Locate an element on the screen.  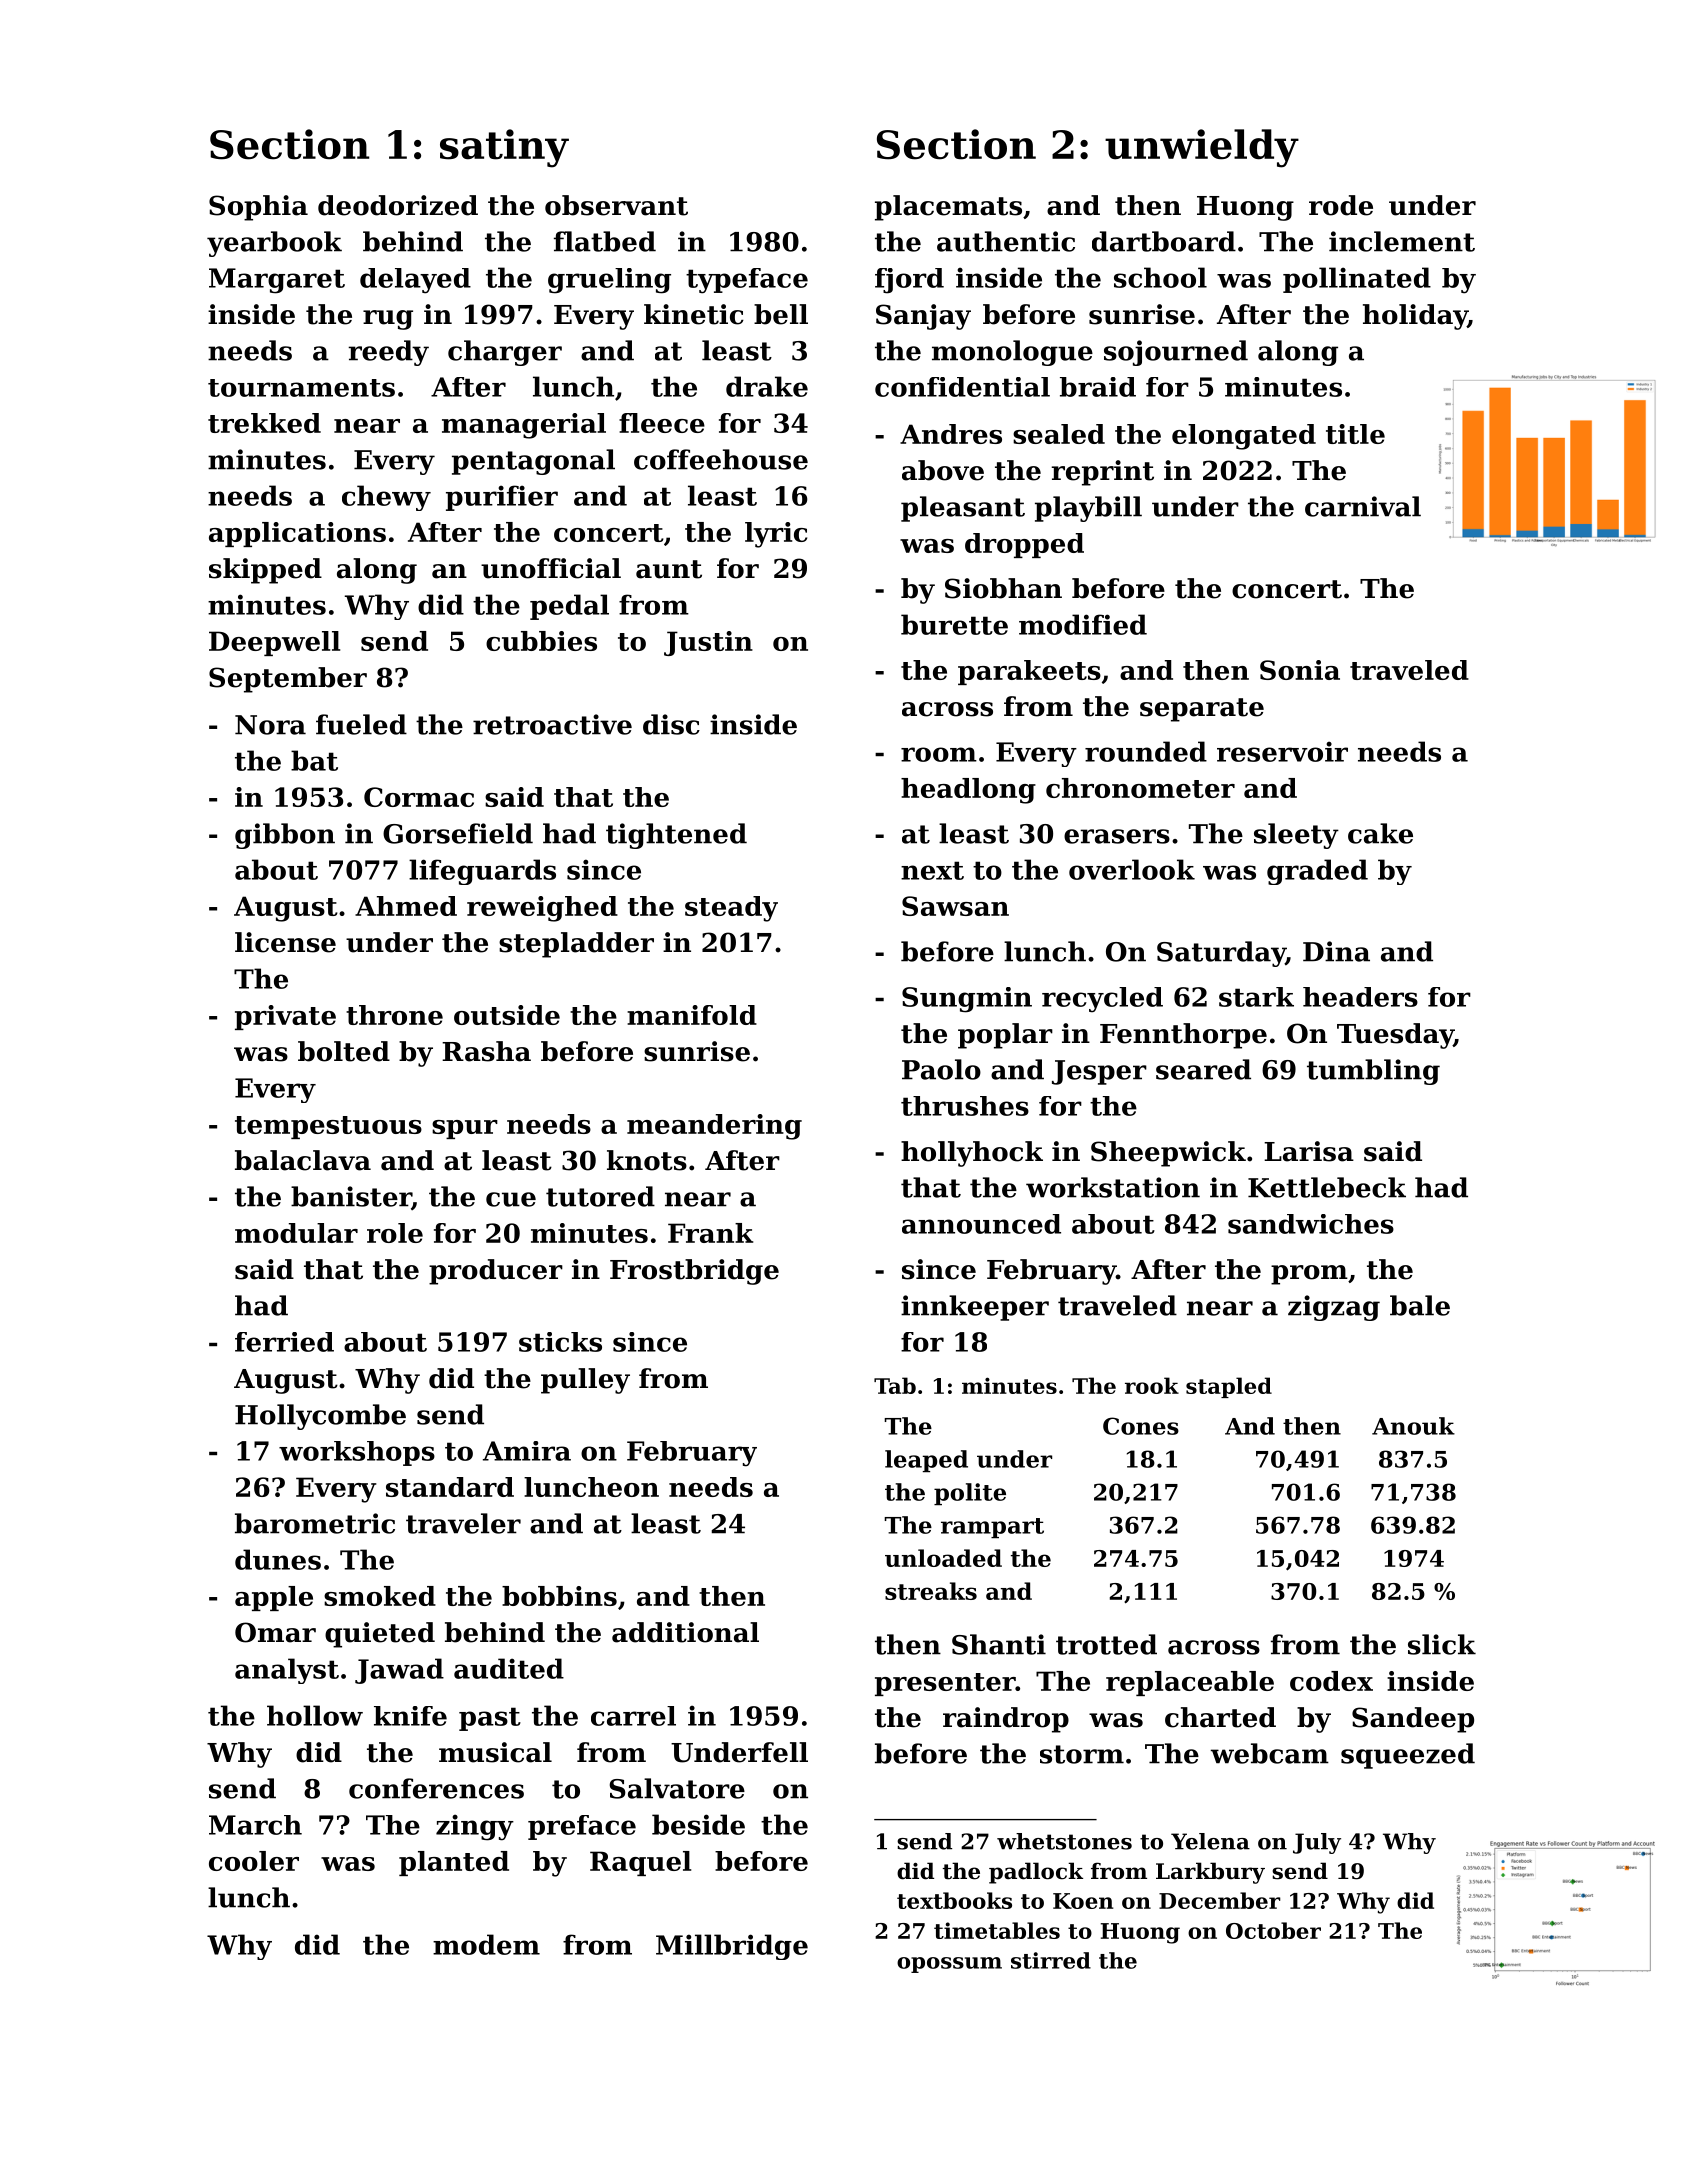
observant is located at coordinates (616, 205).
